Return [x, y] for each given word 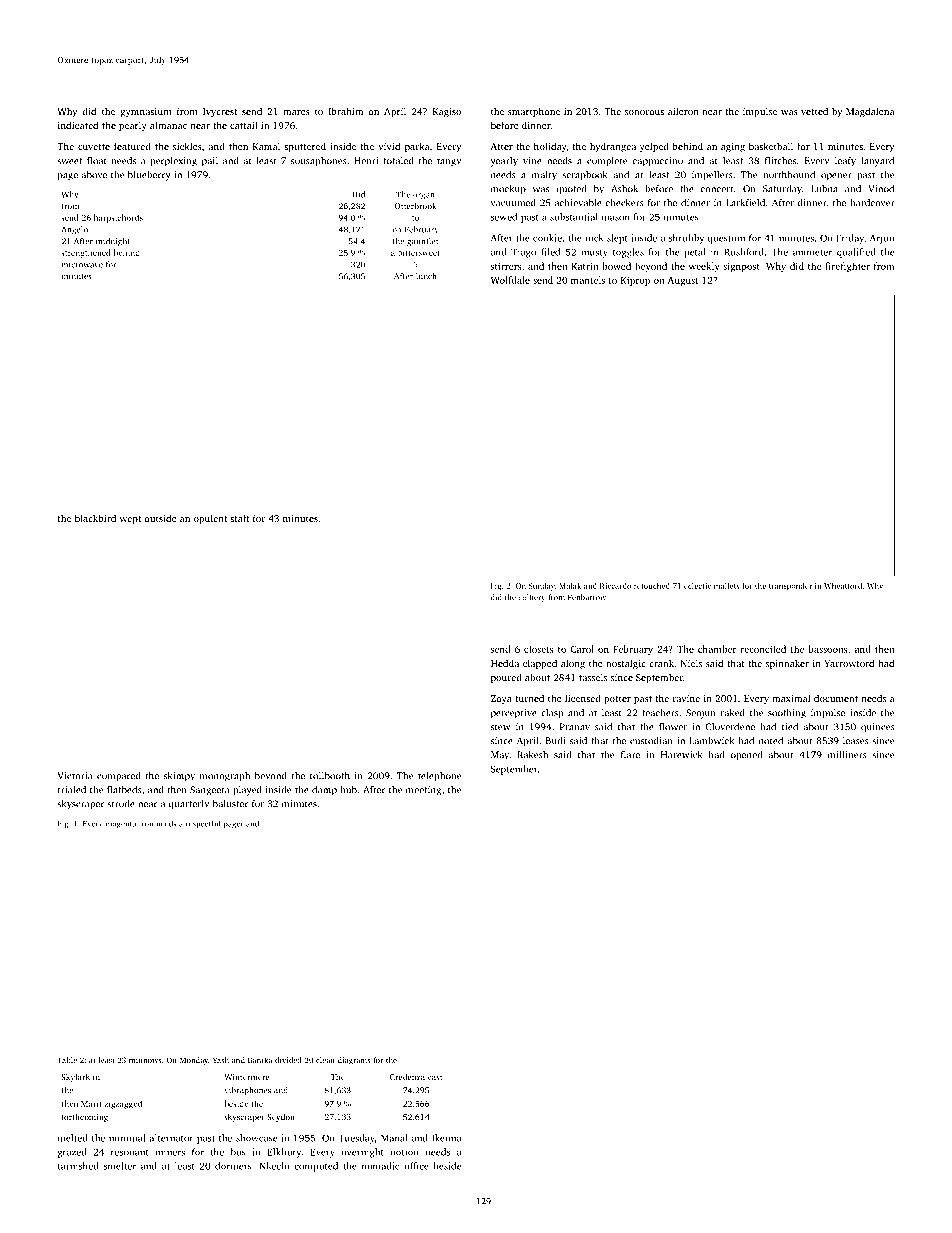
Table [67, 1060]
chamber [717, 649]
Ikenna [446, 1138]
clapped [540, 664]
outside [160, 518]
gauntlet [422, 242]
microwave [82, 264]
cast [435, 1077]
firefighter [847, 267]
